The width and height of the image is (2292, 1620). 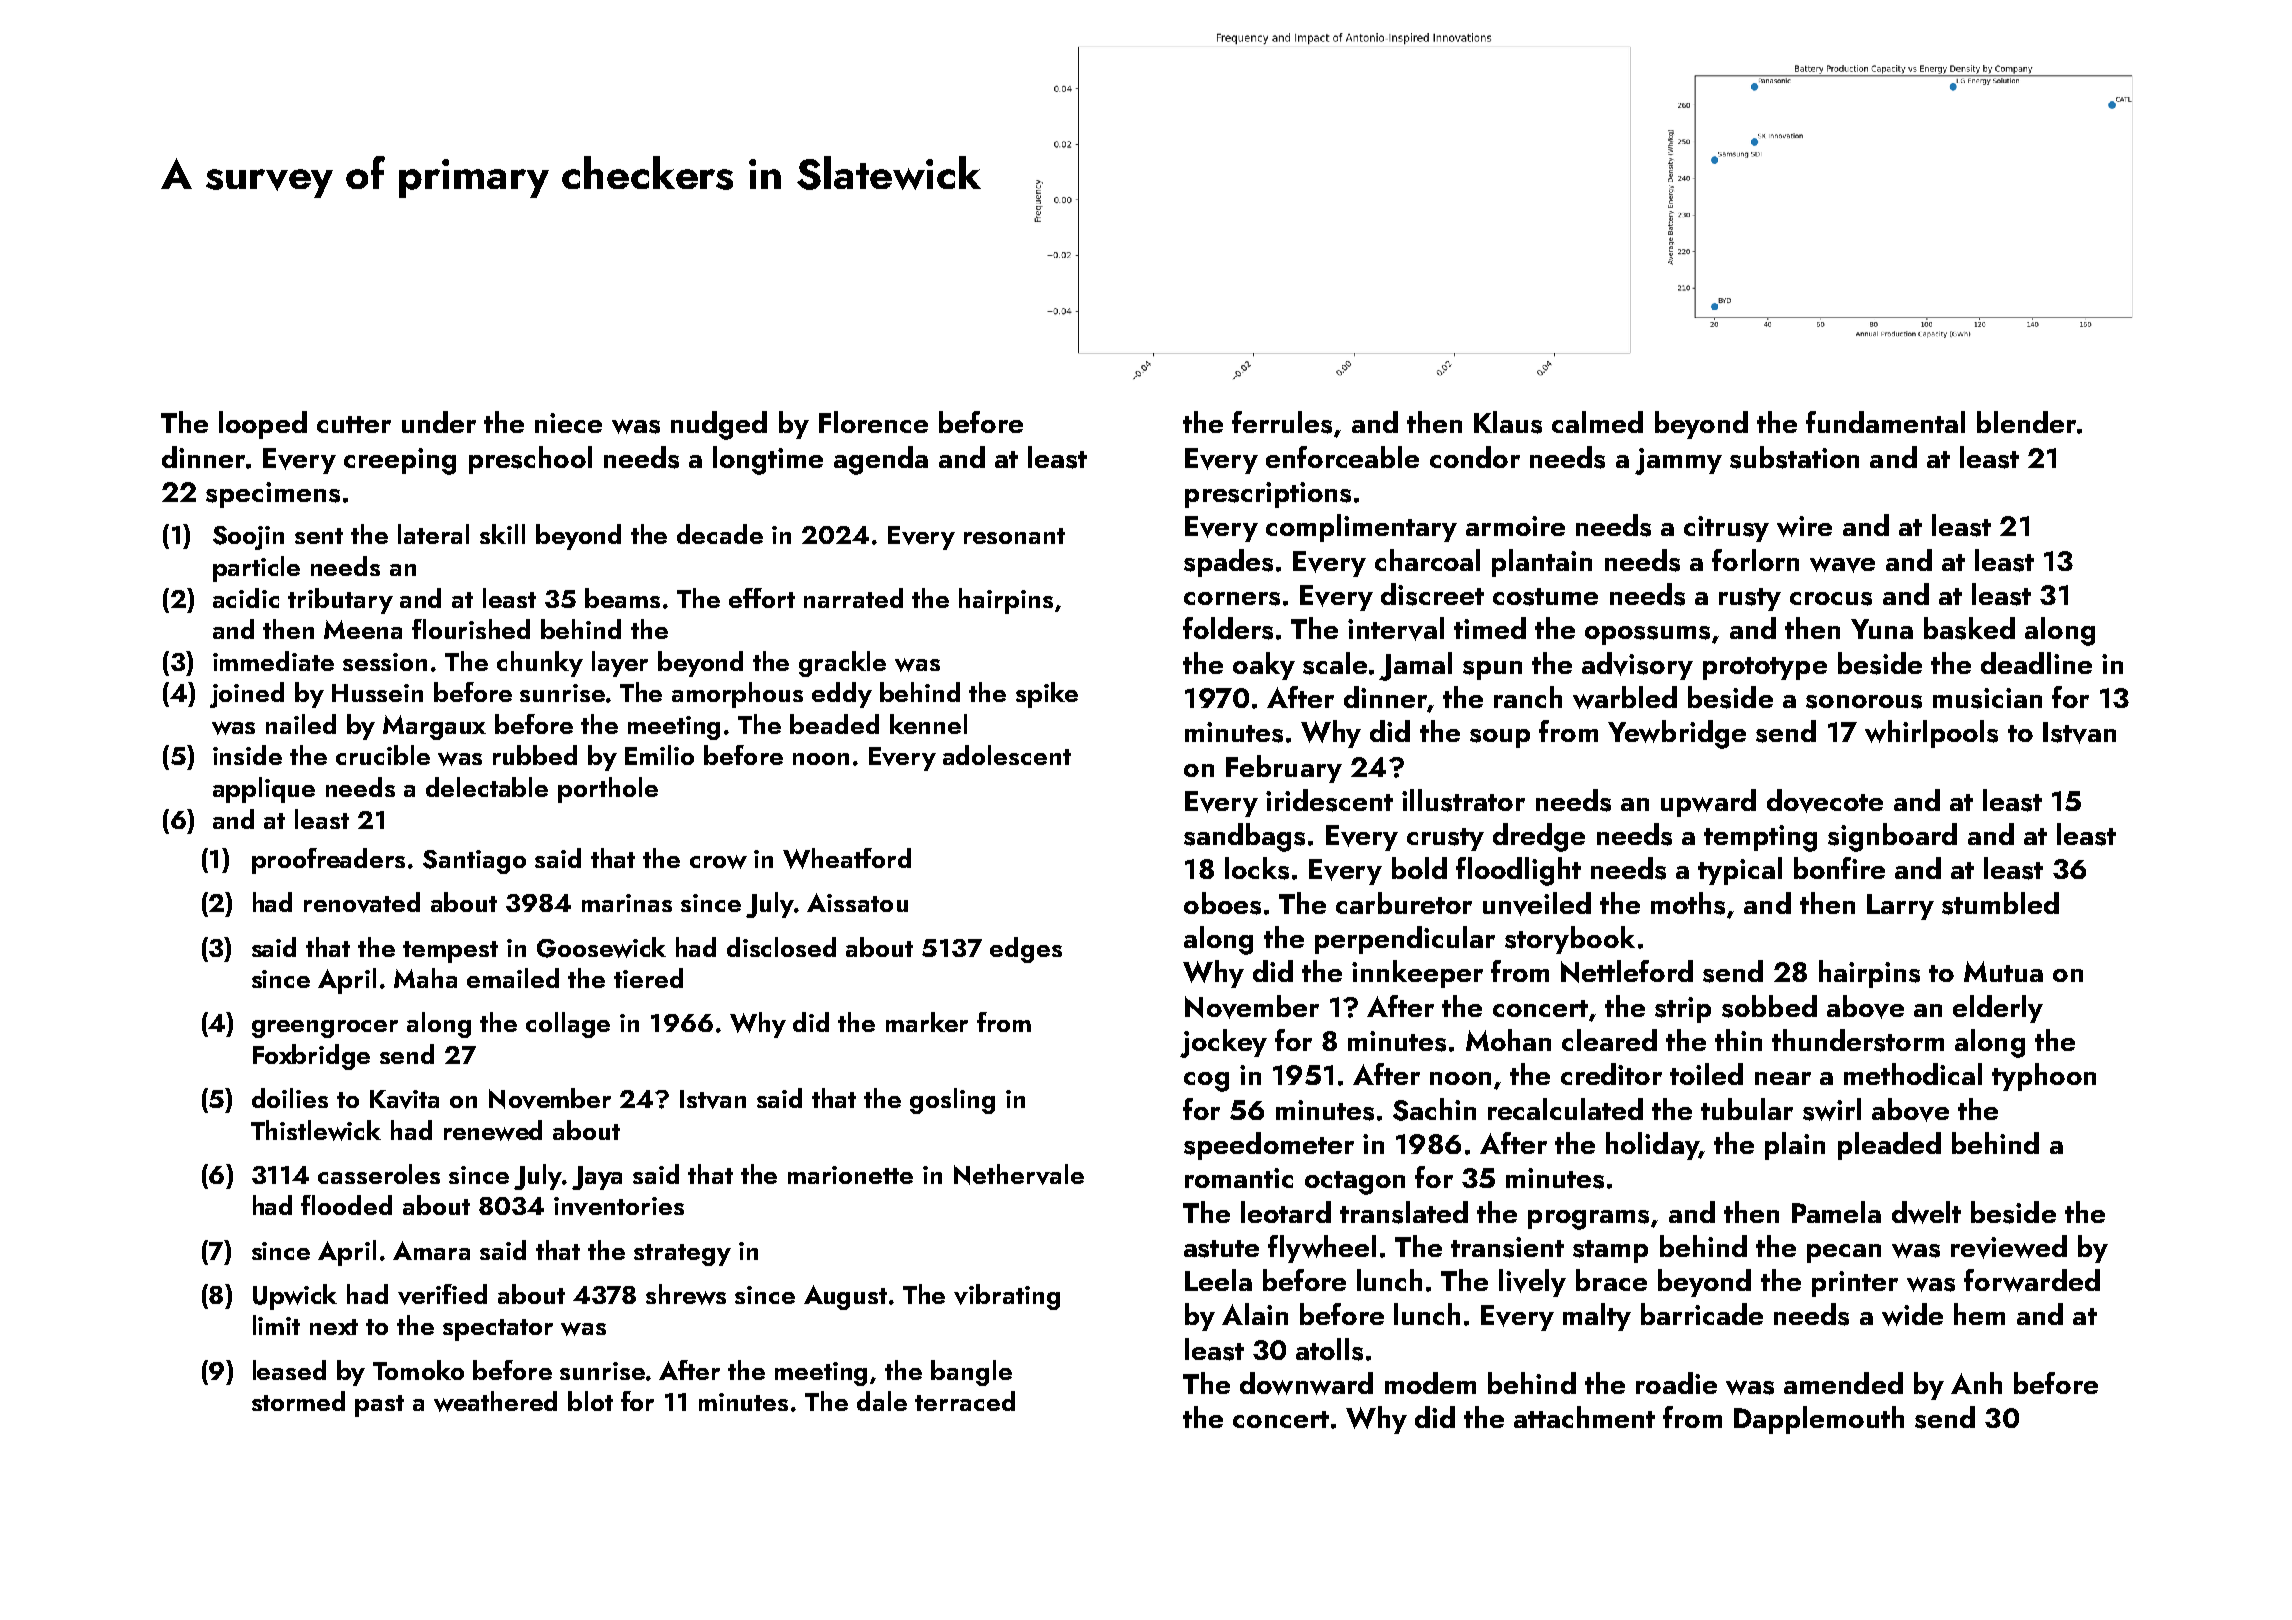 What do you see at coordinates (1361, 528) in the image?
I see `complimentary` at bounding box center [1361, 528].
